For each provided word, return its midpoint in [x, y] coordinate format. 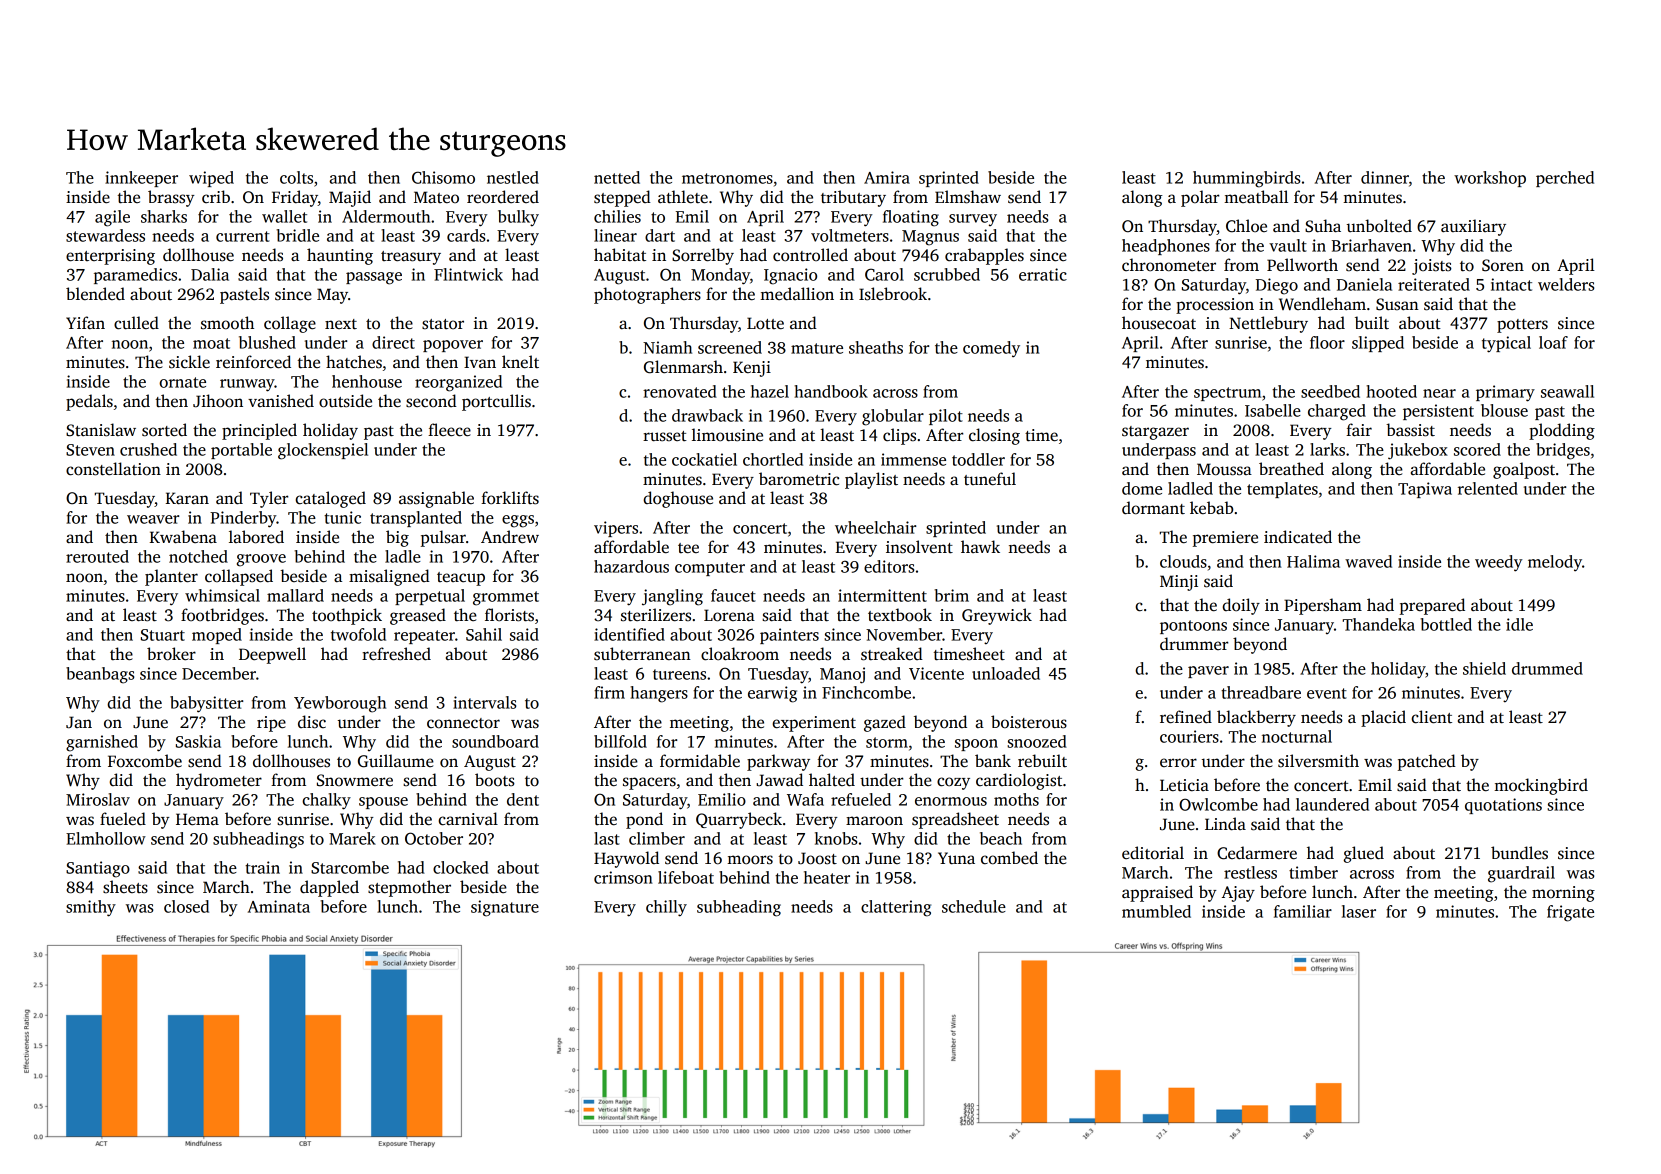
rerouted [97, 556]
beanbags [100, 675]
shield [1484, 668]
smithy [91, 908]
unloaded [1006, 673]
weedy [1499, 563]
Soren [1503, 265]
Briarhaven [1372, 245]
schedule [974, 906]
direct [393, 342]
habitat [620, 255]
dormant [1153, 508]
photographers [647, 295]
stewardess [105, 235]
